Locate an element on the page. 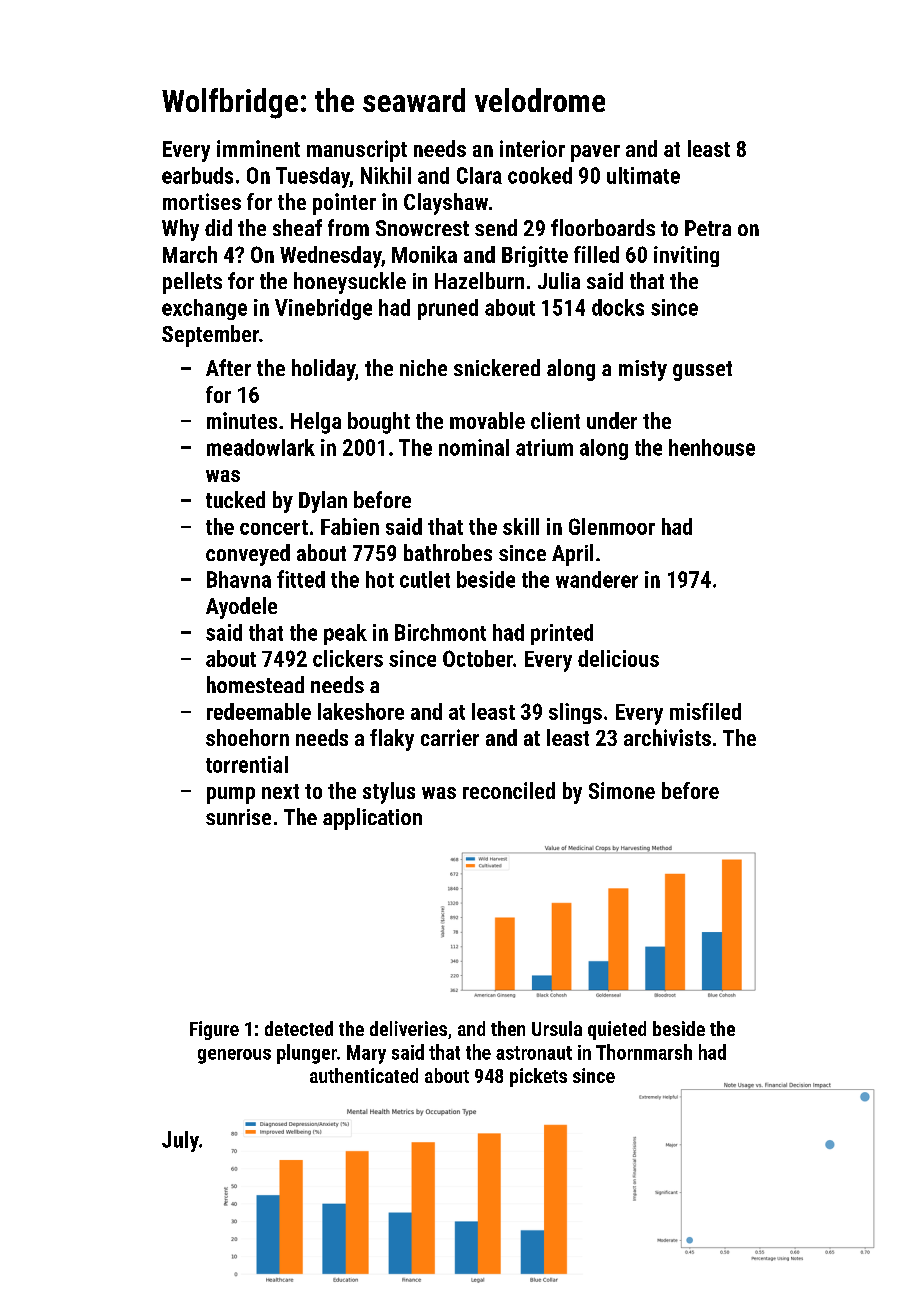 This image has height=1311, width=924. Figure is located at coordinates (214, 1030).
